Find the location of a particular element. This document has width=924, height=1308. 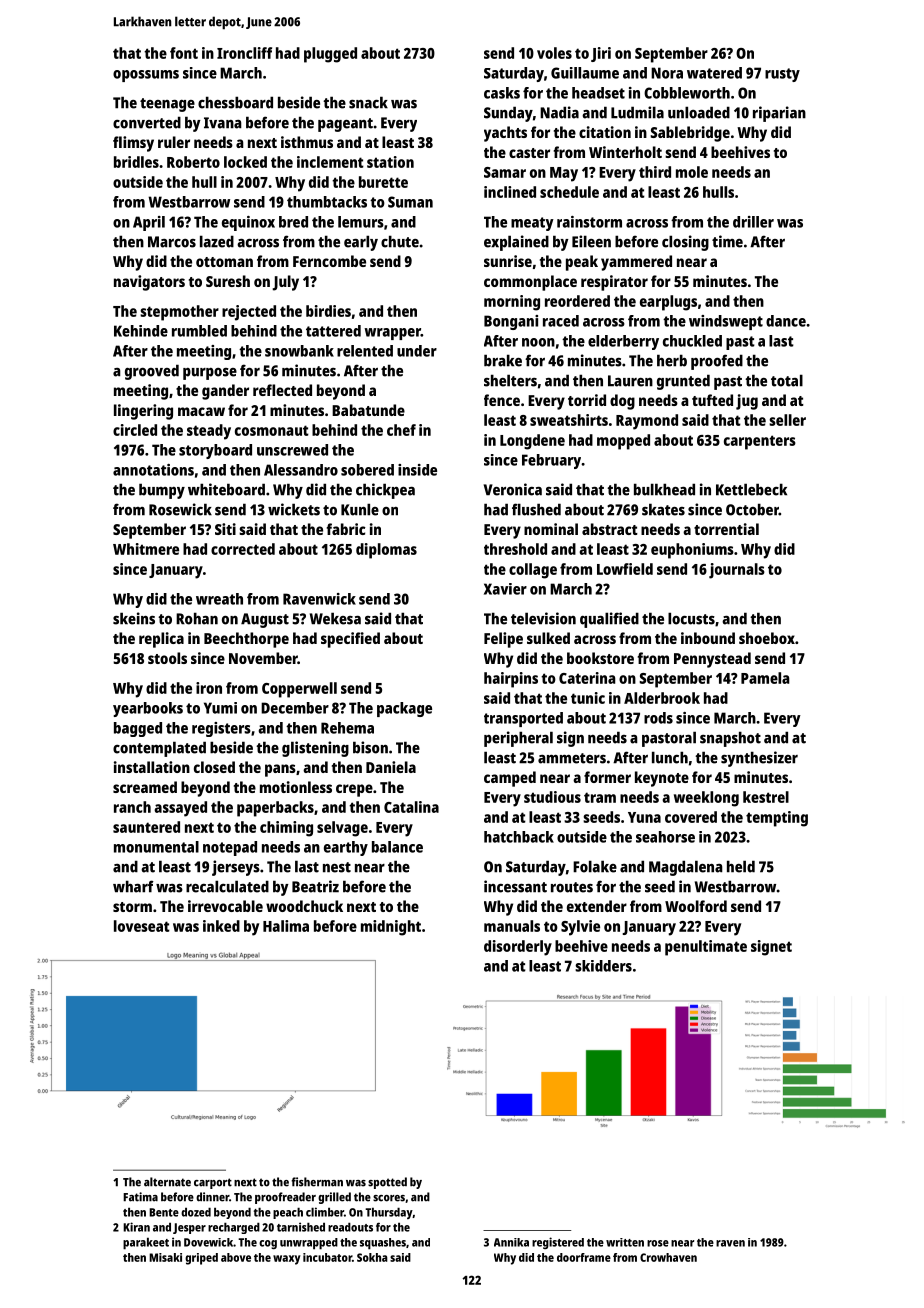

whiteboard is located at coordinates (226, 489).
